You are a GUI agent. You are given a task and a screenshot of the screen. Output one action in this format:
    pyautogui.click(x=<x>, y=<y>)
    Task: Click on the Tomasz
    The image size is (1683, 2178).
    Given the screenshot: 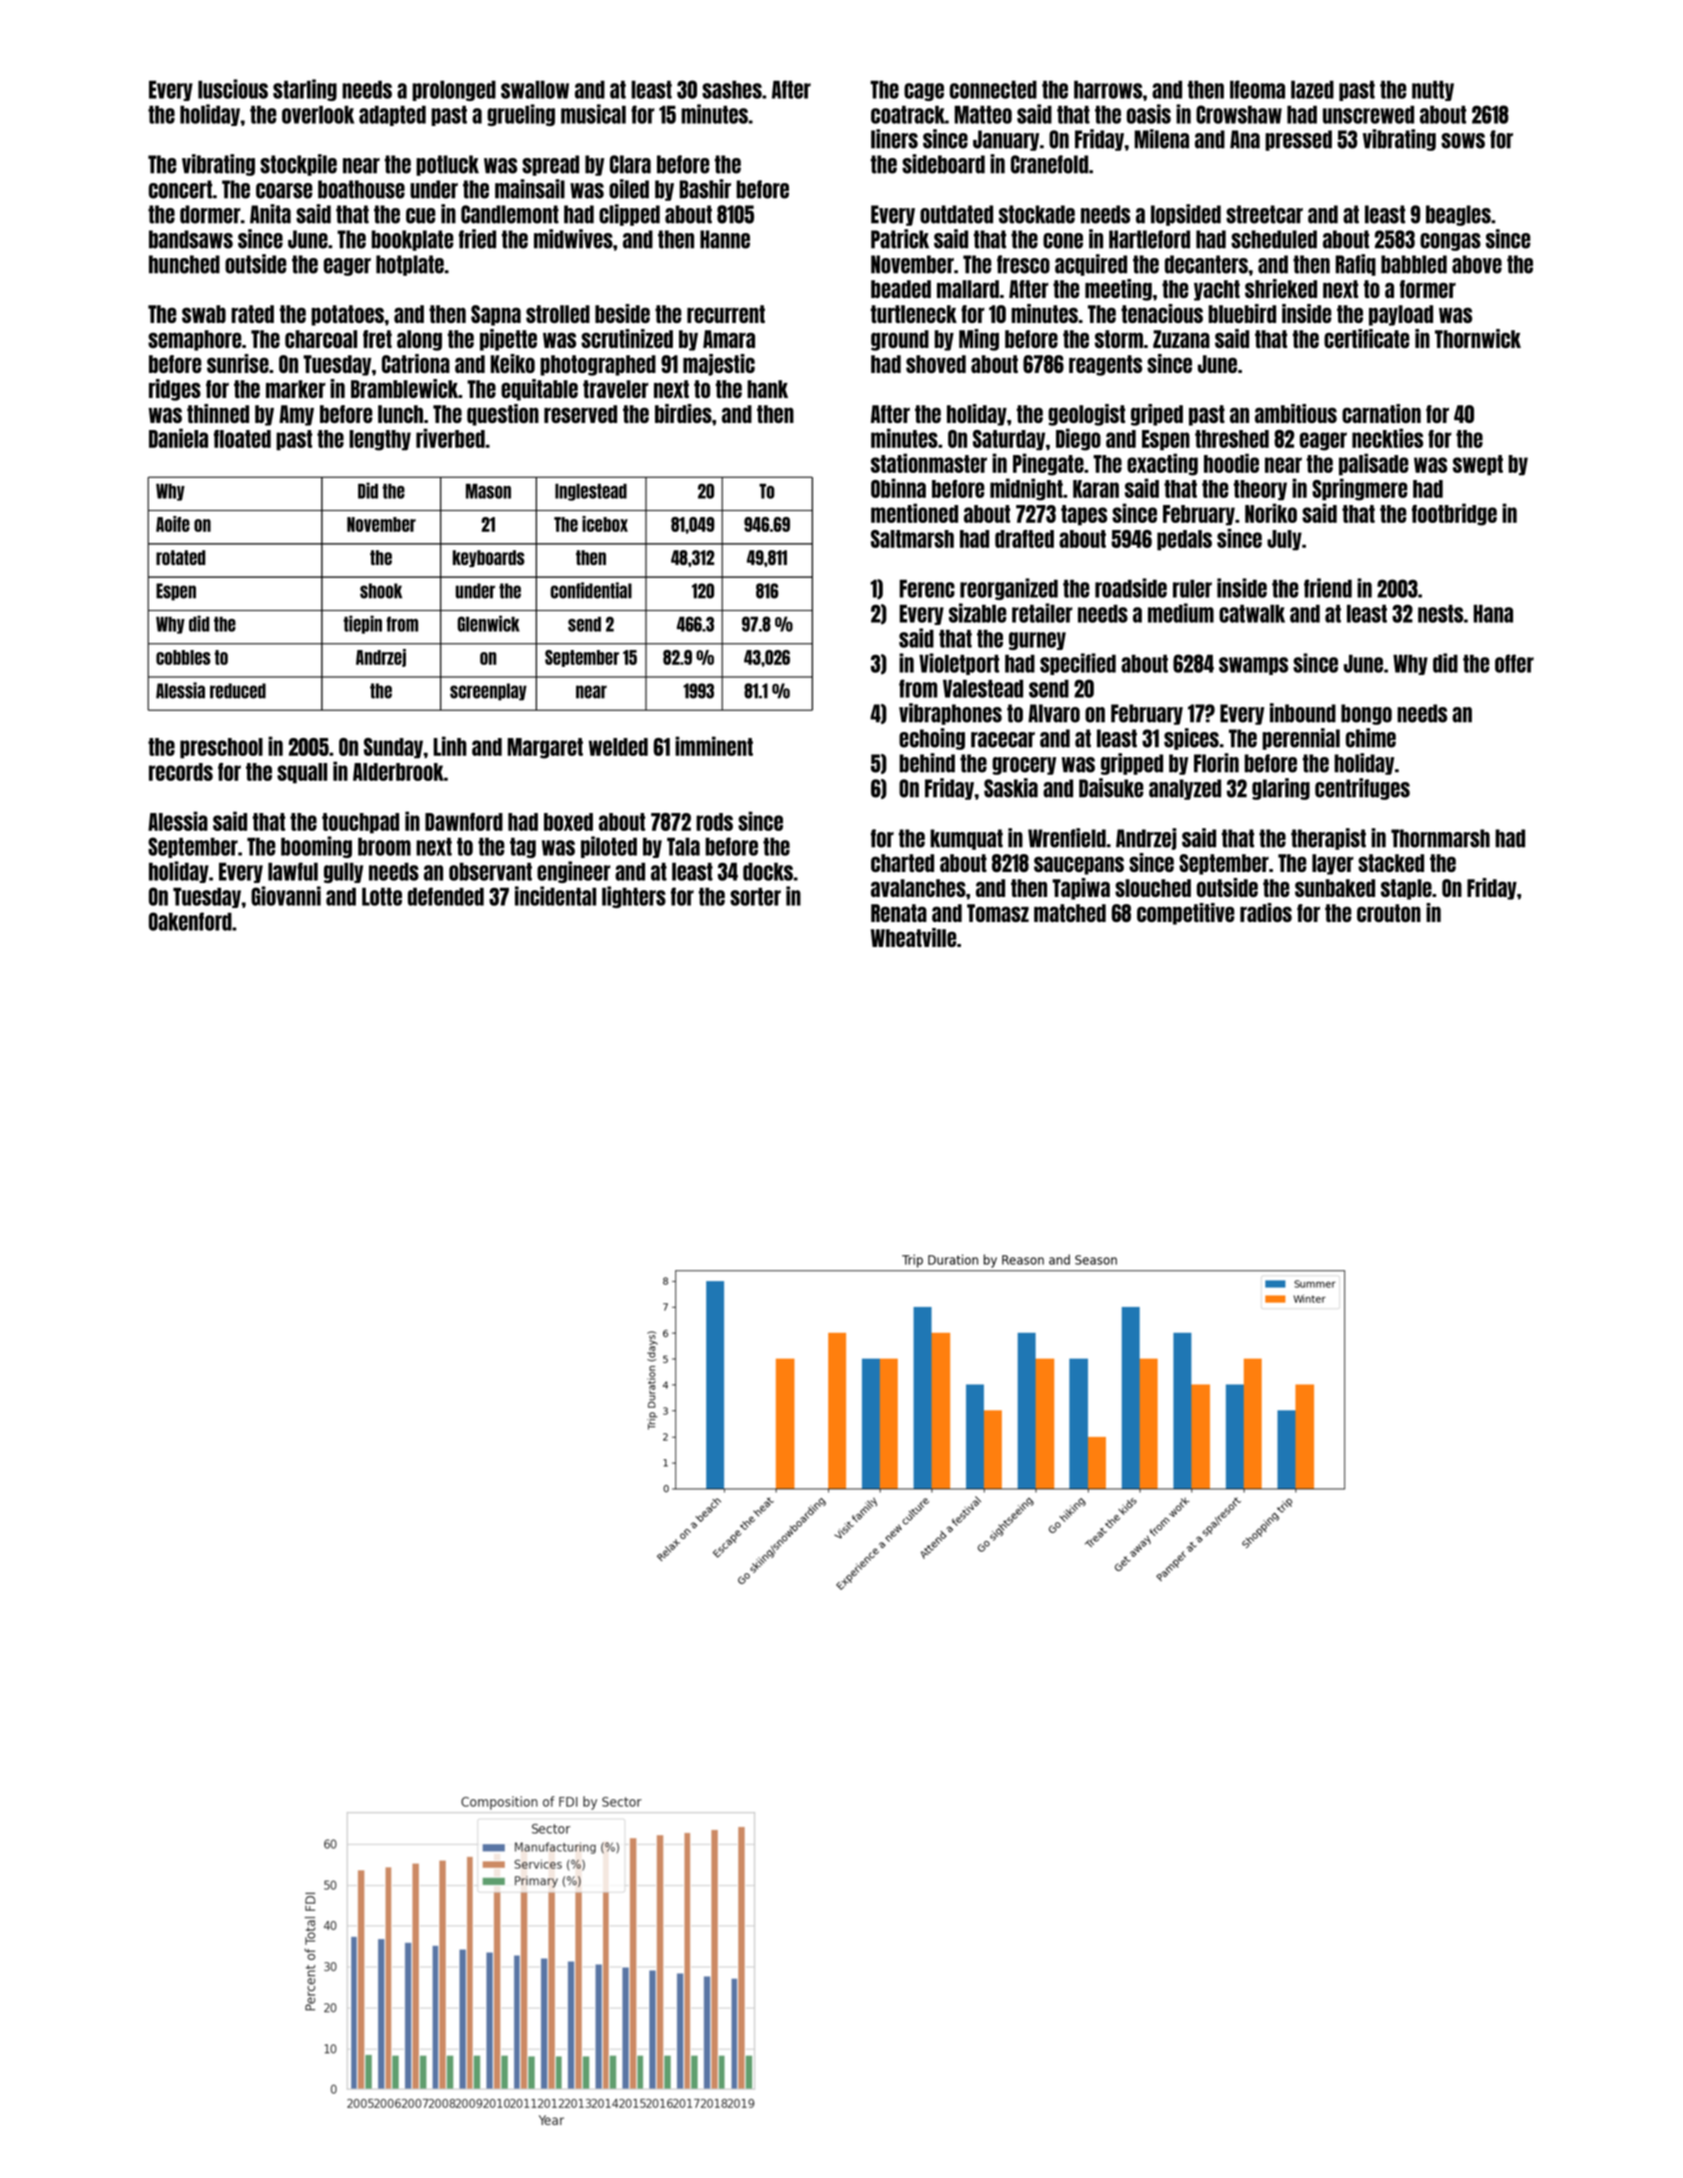 What is the action you would take?
    pyautogui.click(x=998, y=913)
